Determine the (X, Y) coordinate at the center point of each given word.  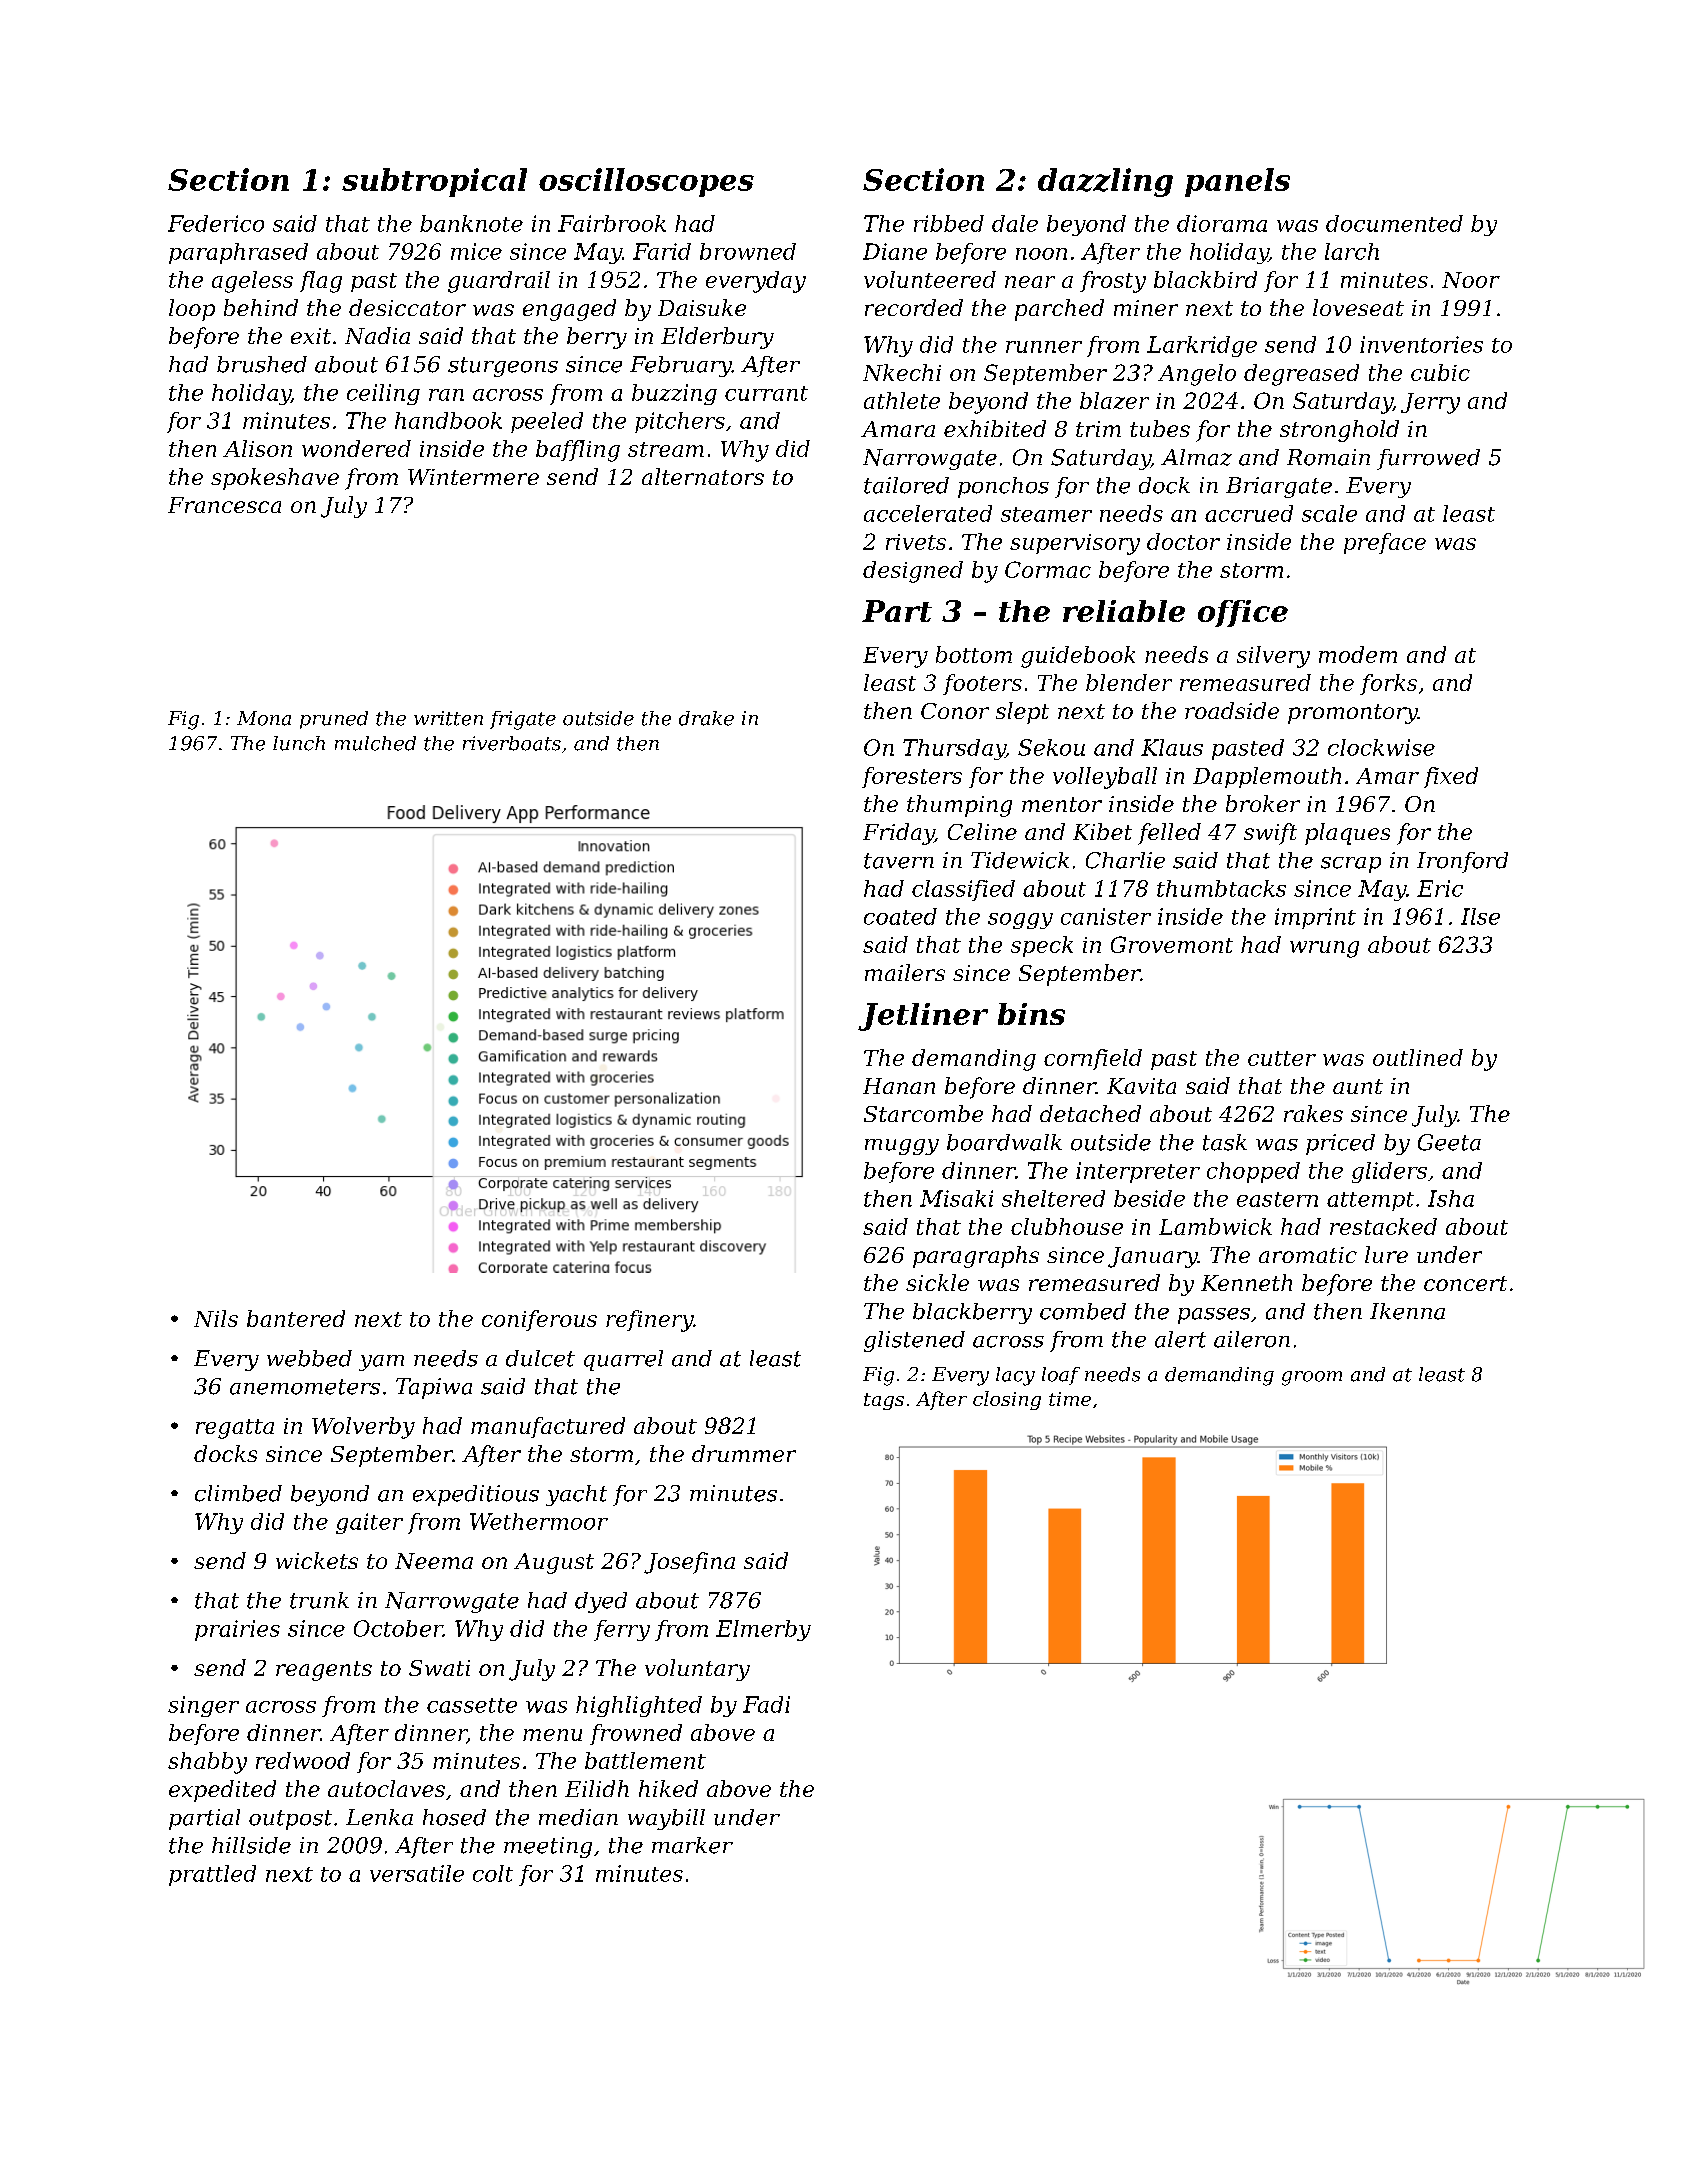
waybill (666, 1819)
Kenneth (1246, 1282)
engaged (569, 310)
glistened (914, 1341)
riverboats (512, 743)
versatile (417, 1873)
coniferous (539, 1320)
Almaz (1196, 457)
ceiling (383, 394)
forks (1388, 684)
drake (706, 718)
